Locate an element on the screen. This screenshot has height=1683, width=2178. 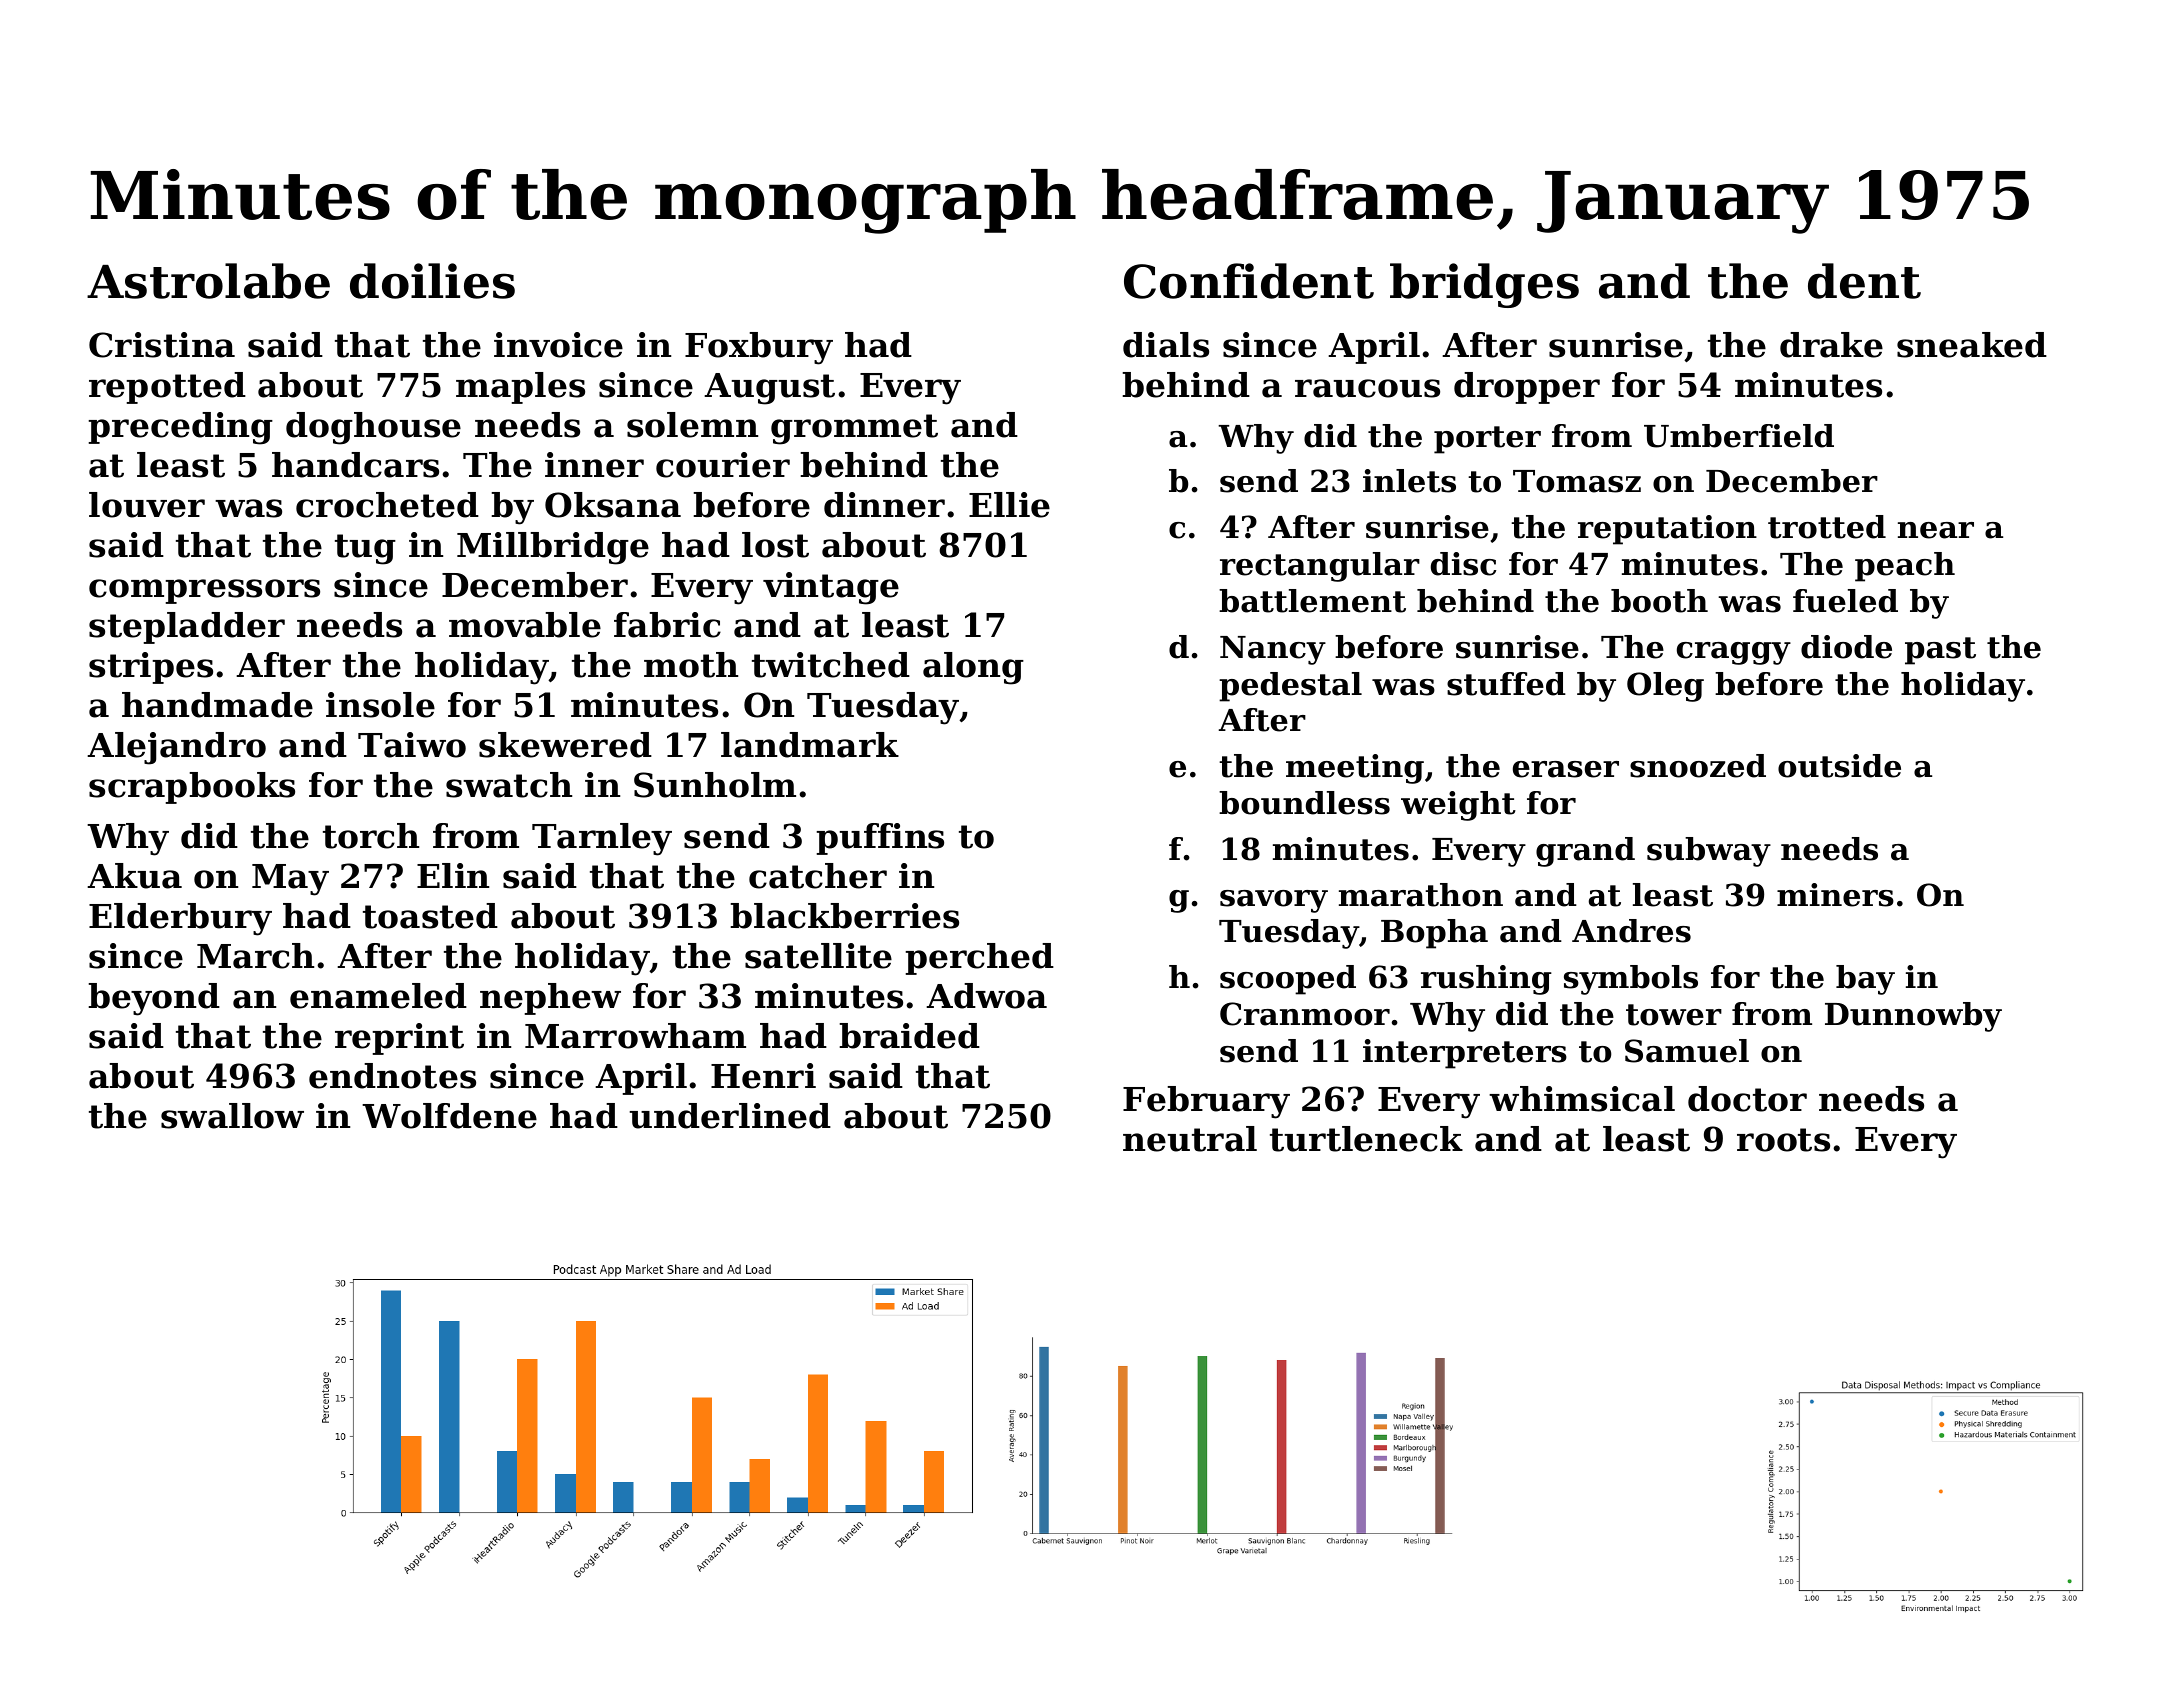
eraser is located at coordinates (1566, 769).
